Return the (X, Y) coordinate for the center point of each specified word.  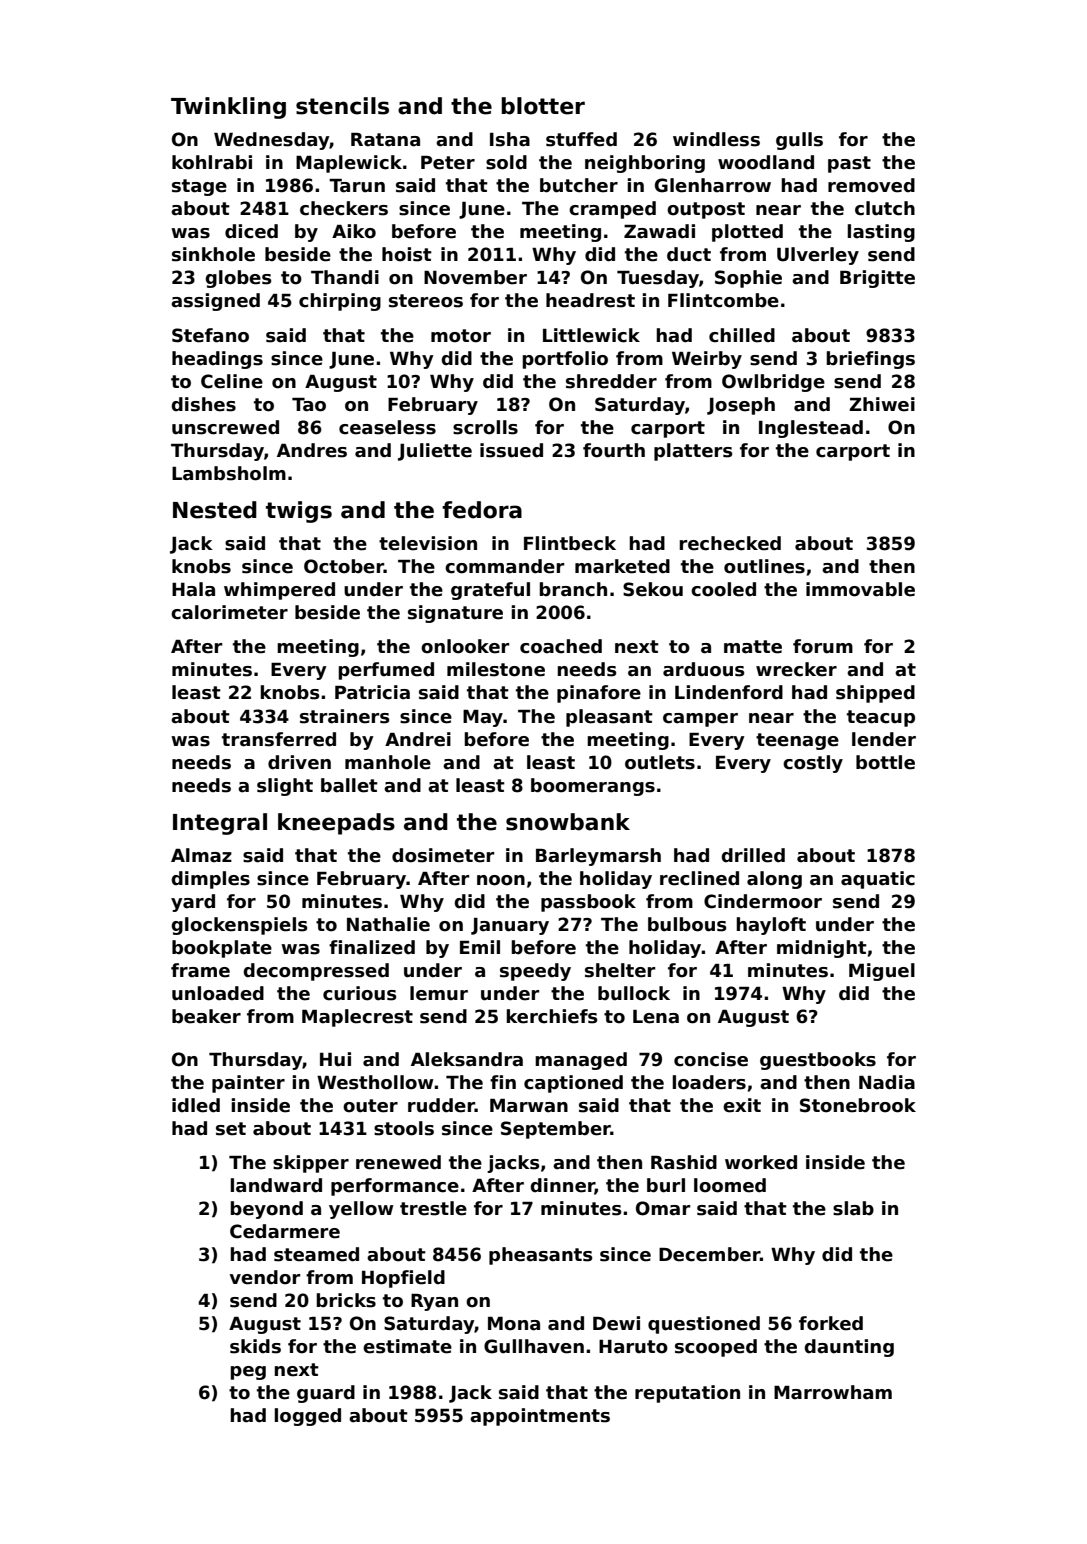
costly (813, 764)
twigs (299, 512)
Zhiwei (882, 404)
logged (307, 1417)
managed (581, 1061)
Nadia (887, 1082)
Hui (335, 1059)
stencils (342, 106)
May (483, 718)
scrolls (485, 427)
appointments (540, 1417)
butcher (579, 185)
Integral (220, 824)
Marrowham (833, 1392)
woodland (766, 162)
